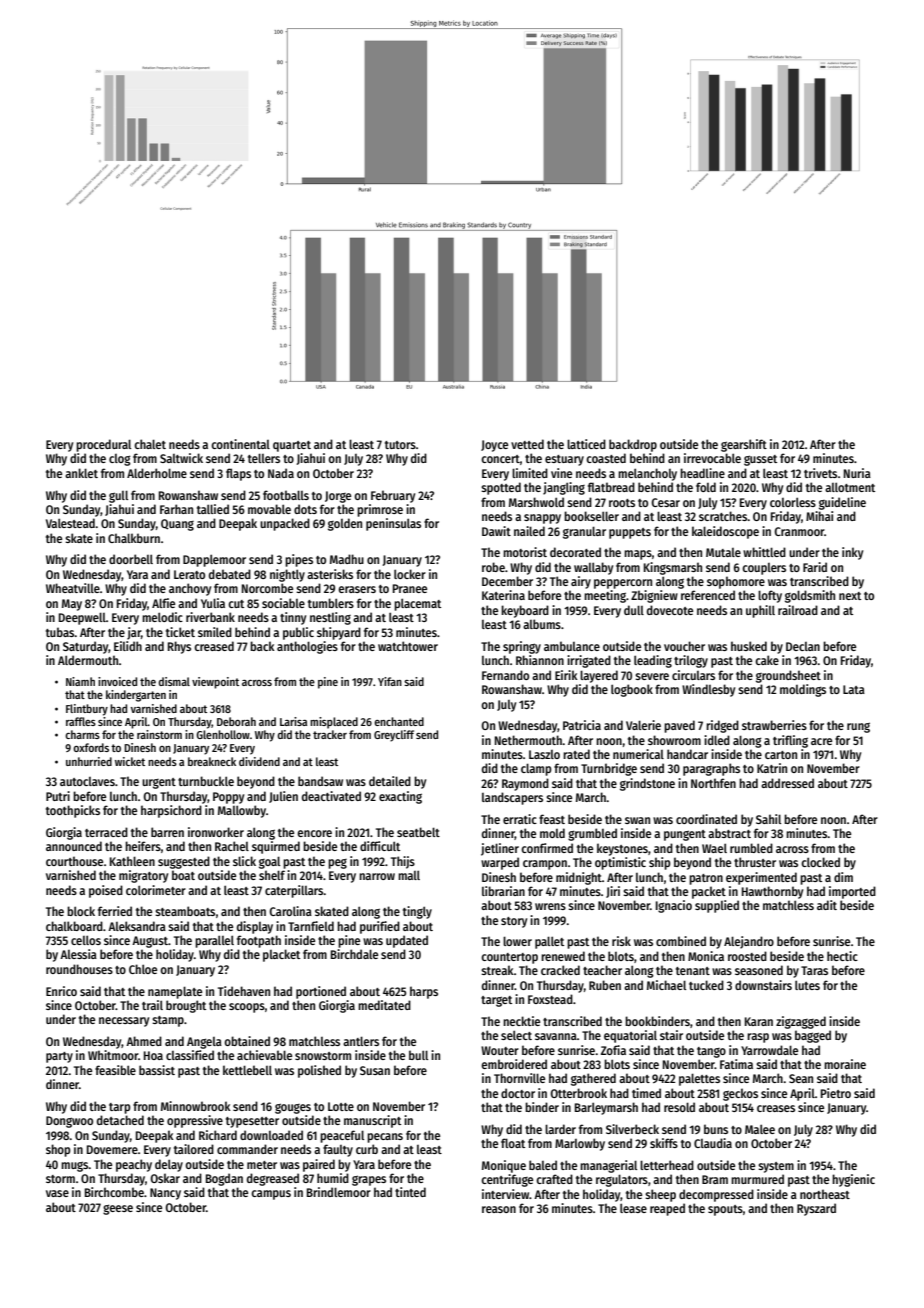 The image size is (924, 1308). Describe the element at coordinates (165, 1194) in the page. I see `Nancy` at that location.
